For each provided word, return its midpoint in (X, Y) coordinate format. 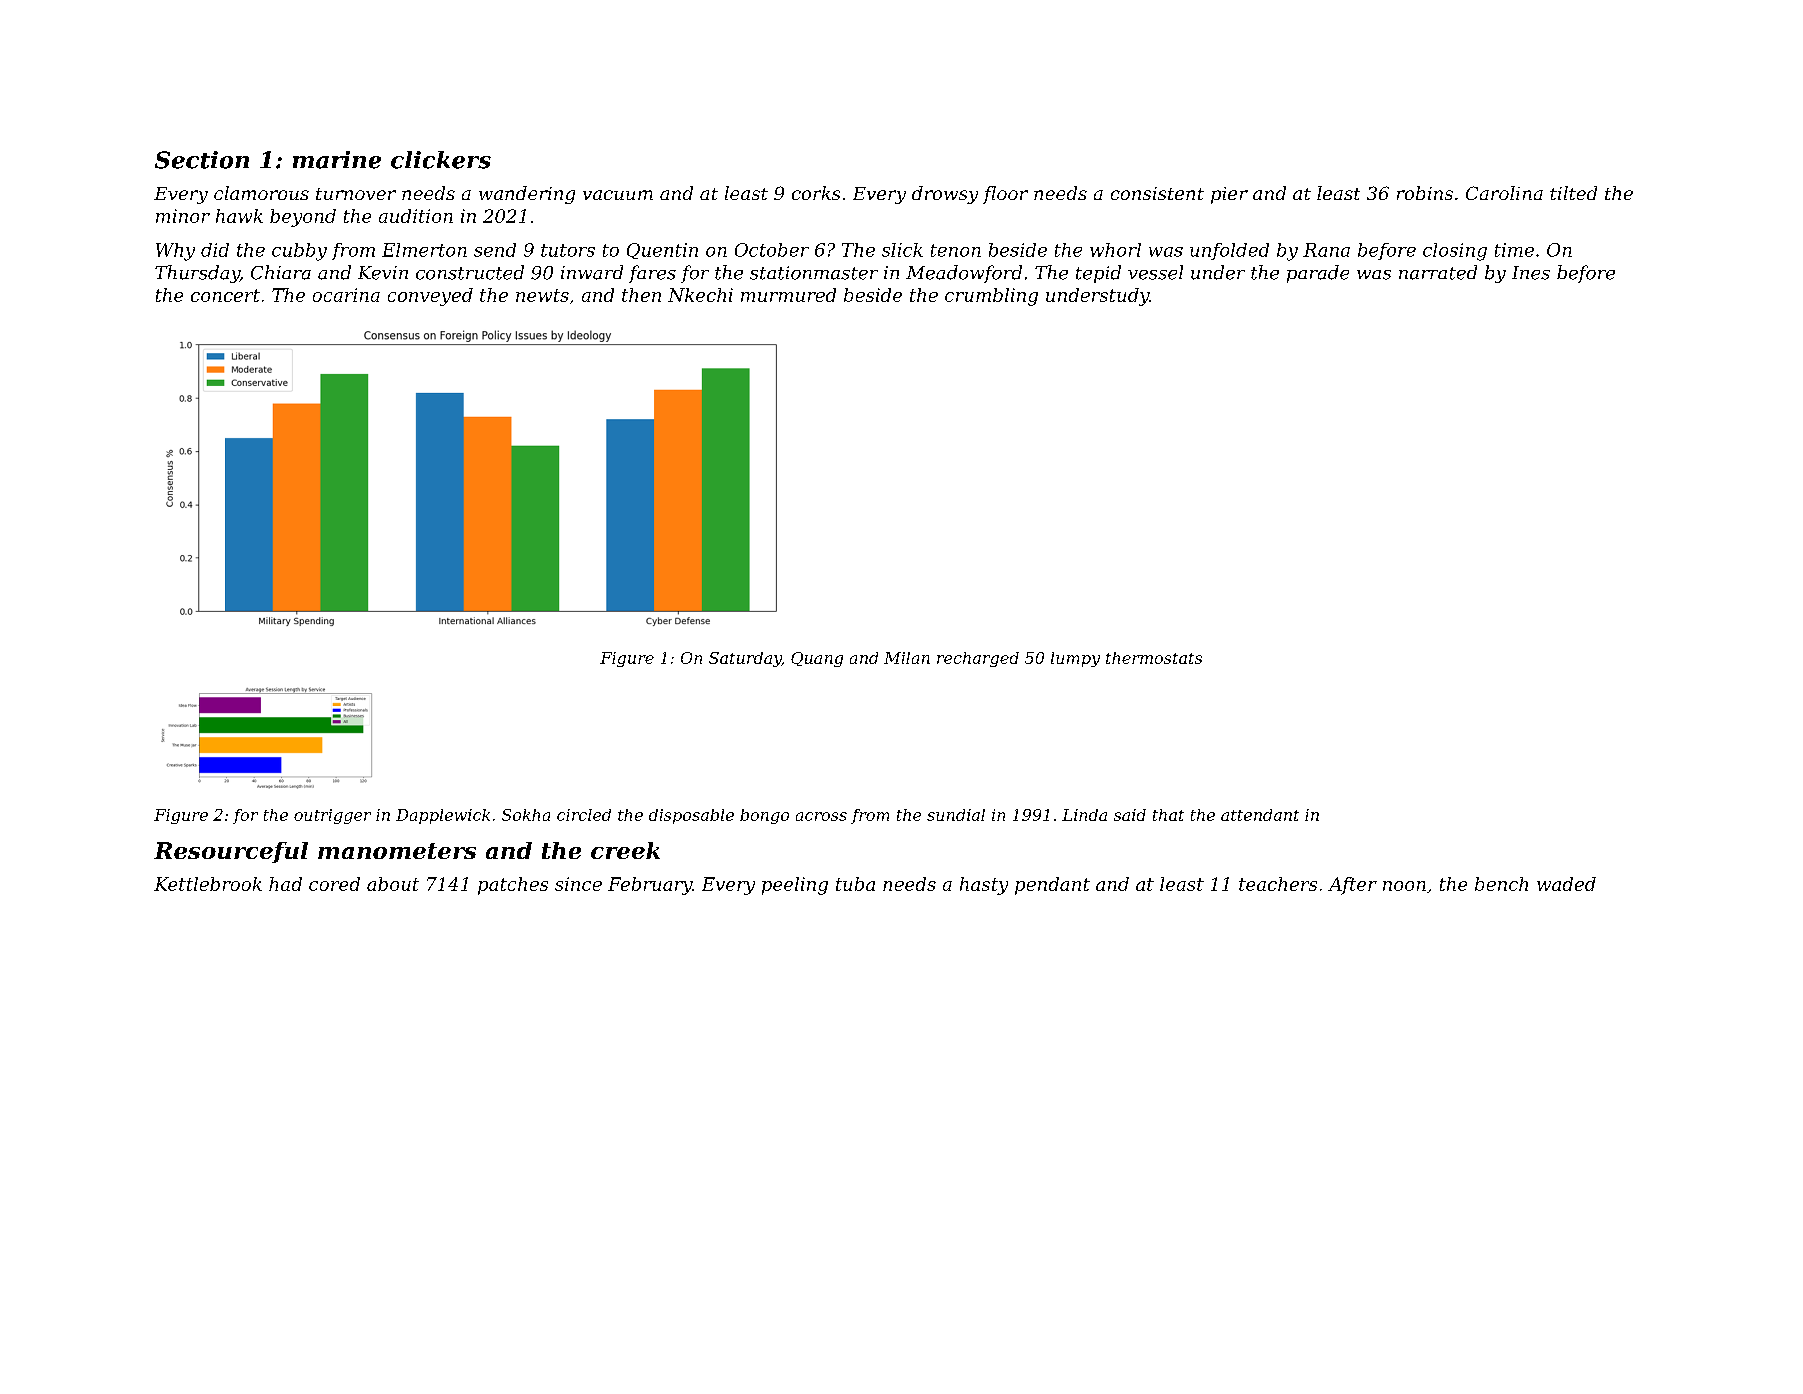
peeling (795, 886)
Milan (907, 658)
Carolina (1504, 193)
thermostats (1154, 658)
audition (416, 216)
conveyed (430, 297)
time (1514, 250)
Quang (817, 659)
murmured (788, 295)
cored (334, 884)
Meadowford (964, 274)
